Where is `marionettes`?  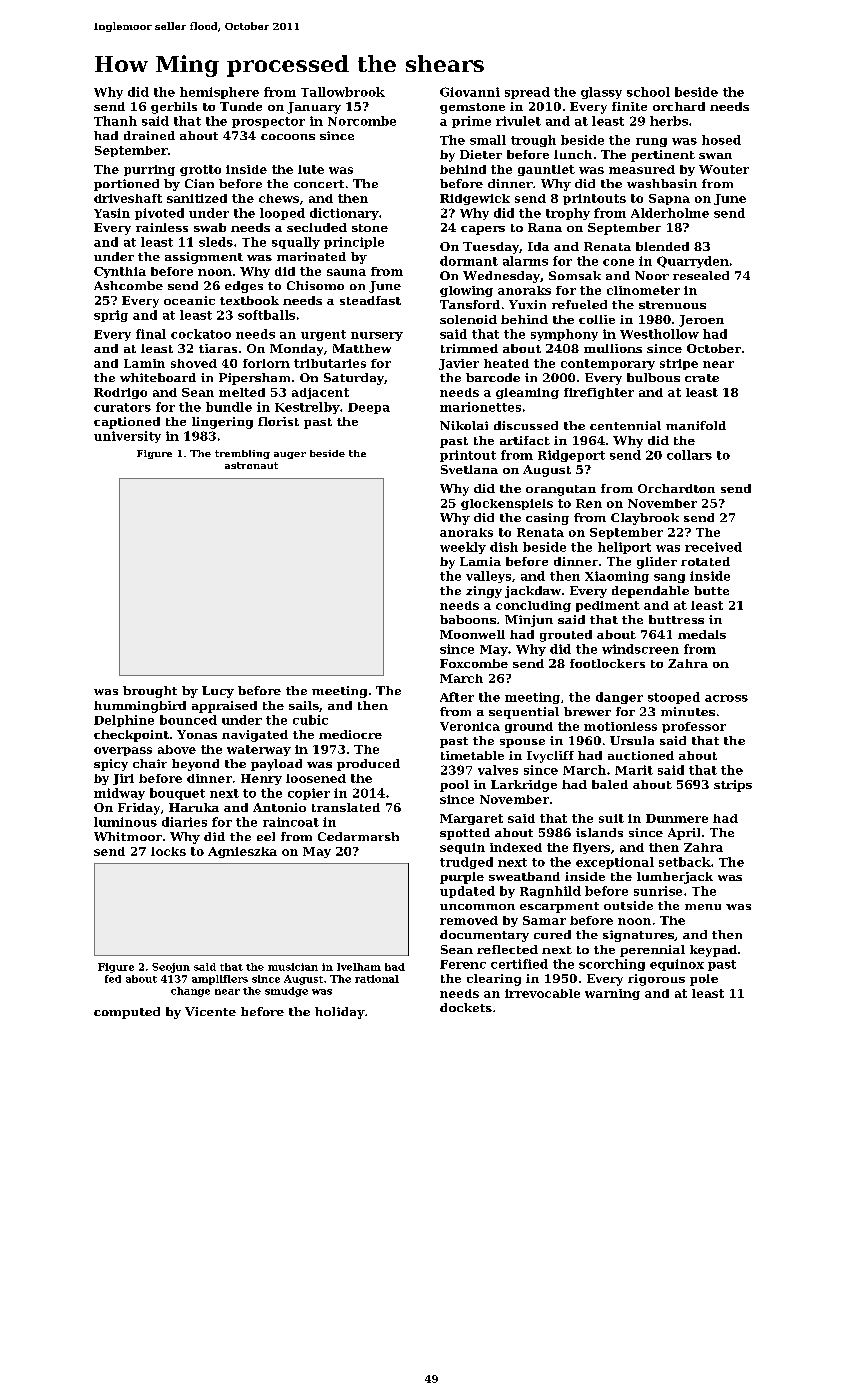 marionettes is located at coordinates (480, 407).
